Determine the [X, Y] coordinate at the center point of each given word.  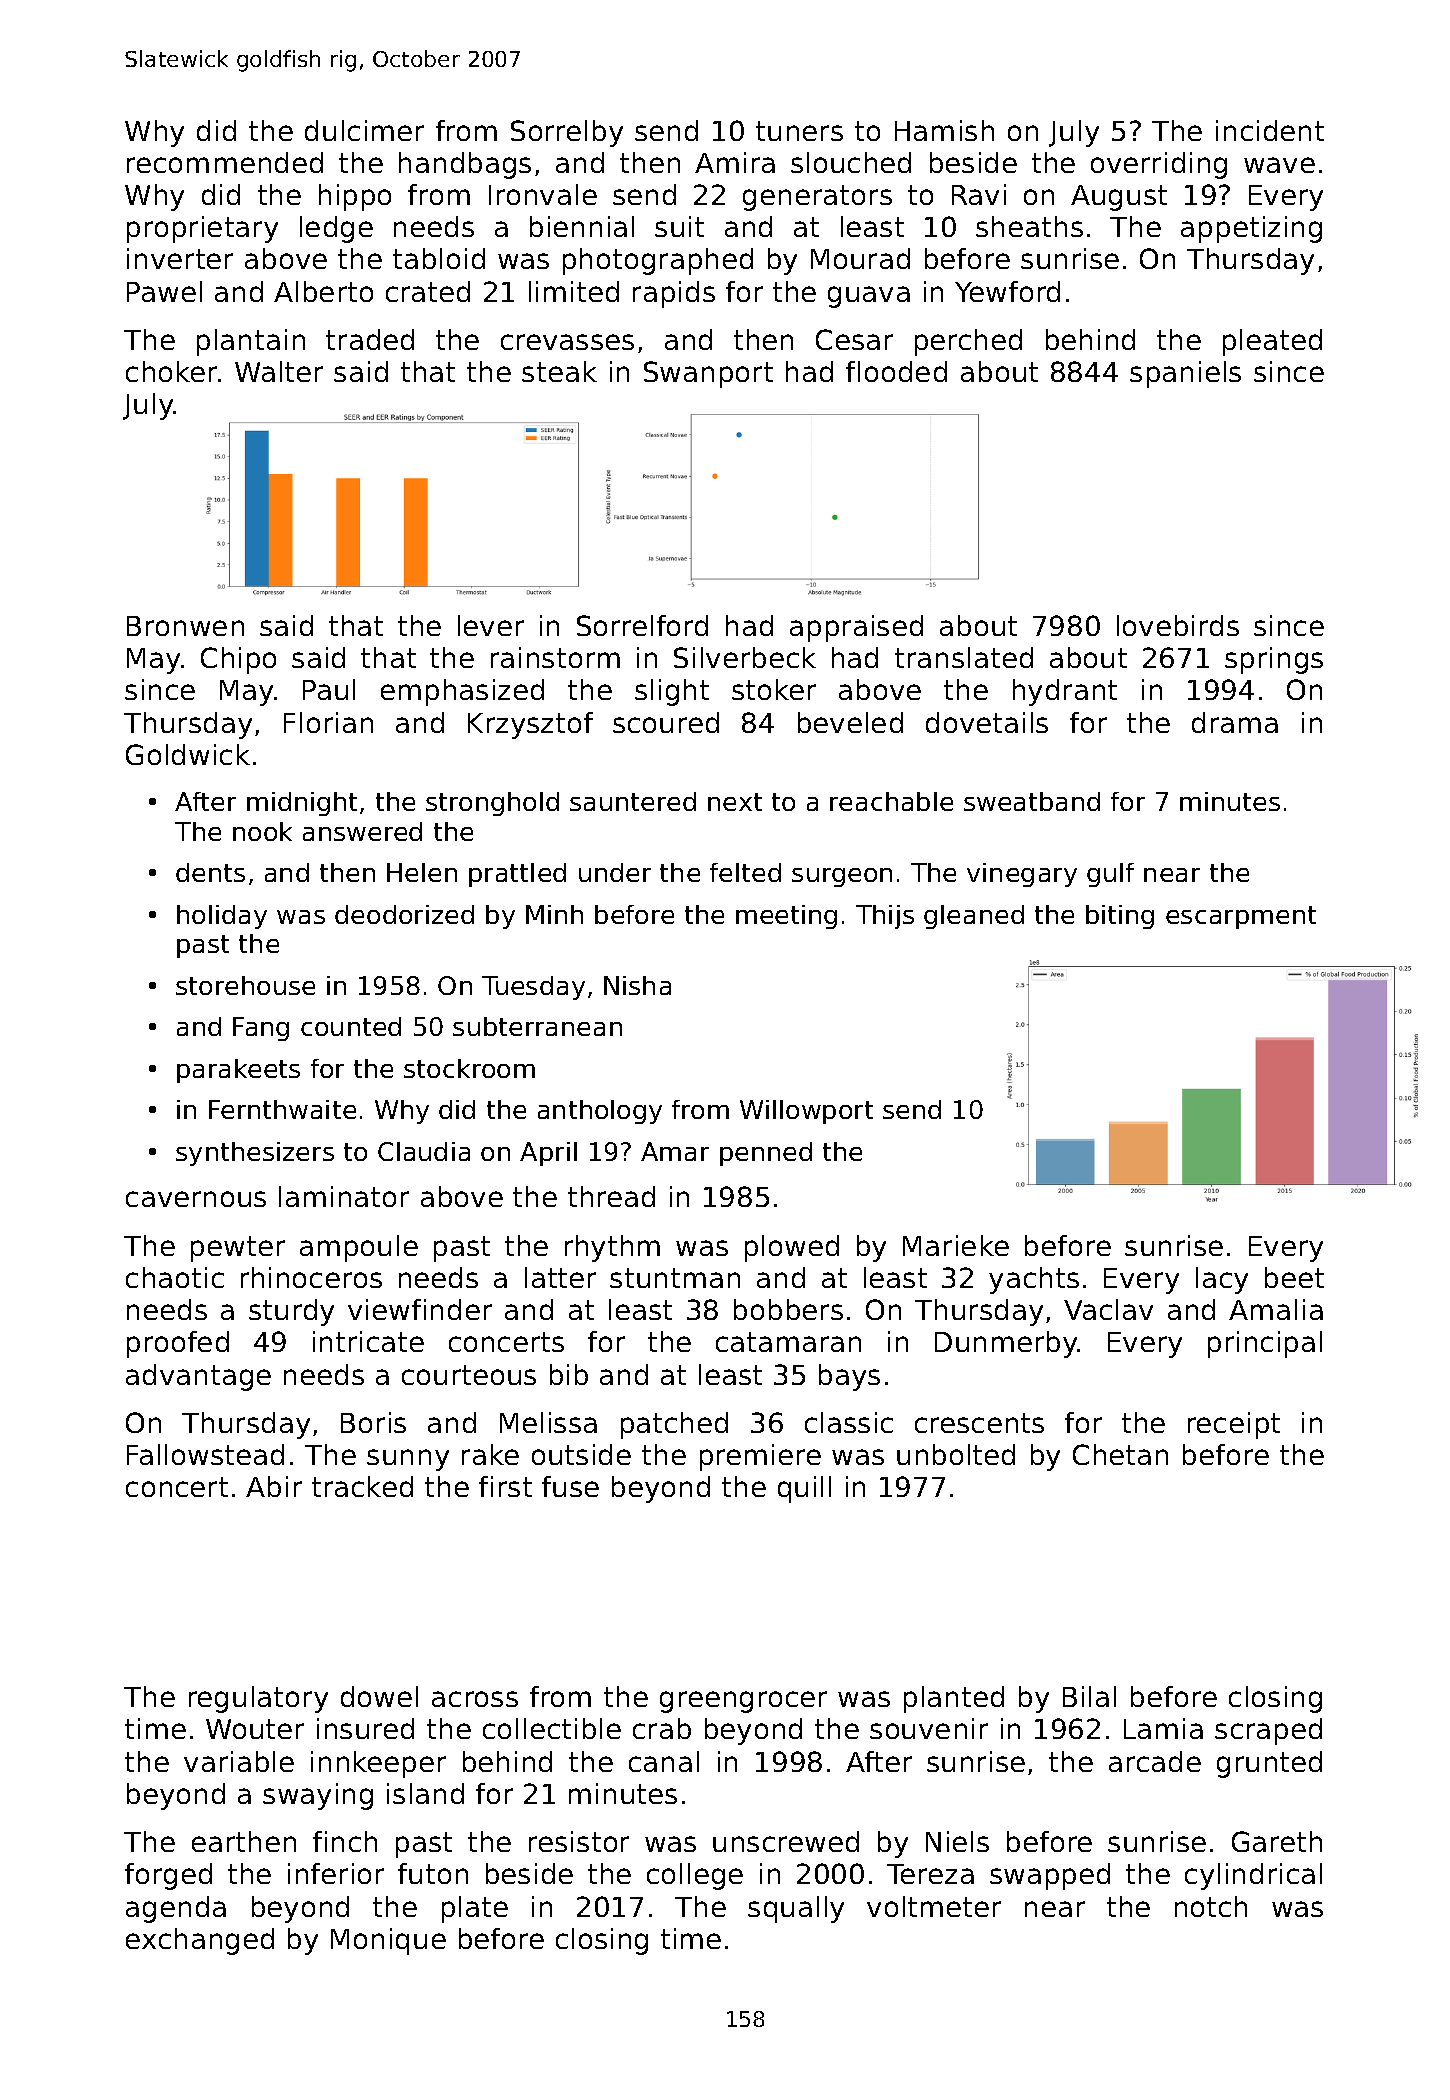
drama [1235, 722]
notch [1211, 1906]
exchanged [200, 1941]
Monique [388, 1941]
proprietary [202, 229]
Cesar [854, 339]
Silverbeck [745, 657]
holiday [222, 917]
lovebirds [1178, 625]
